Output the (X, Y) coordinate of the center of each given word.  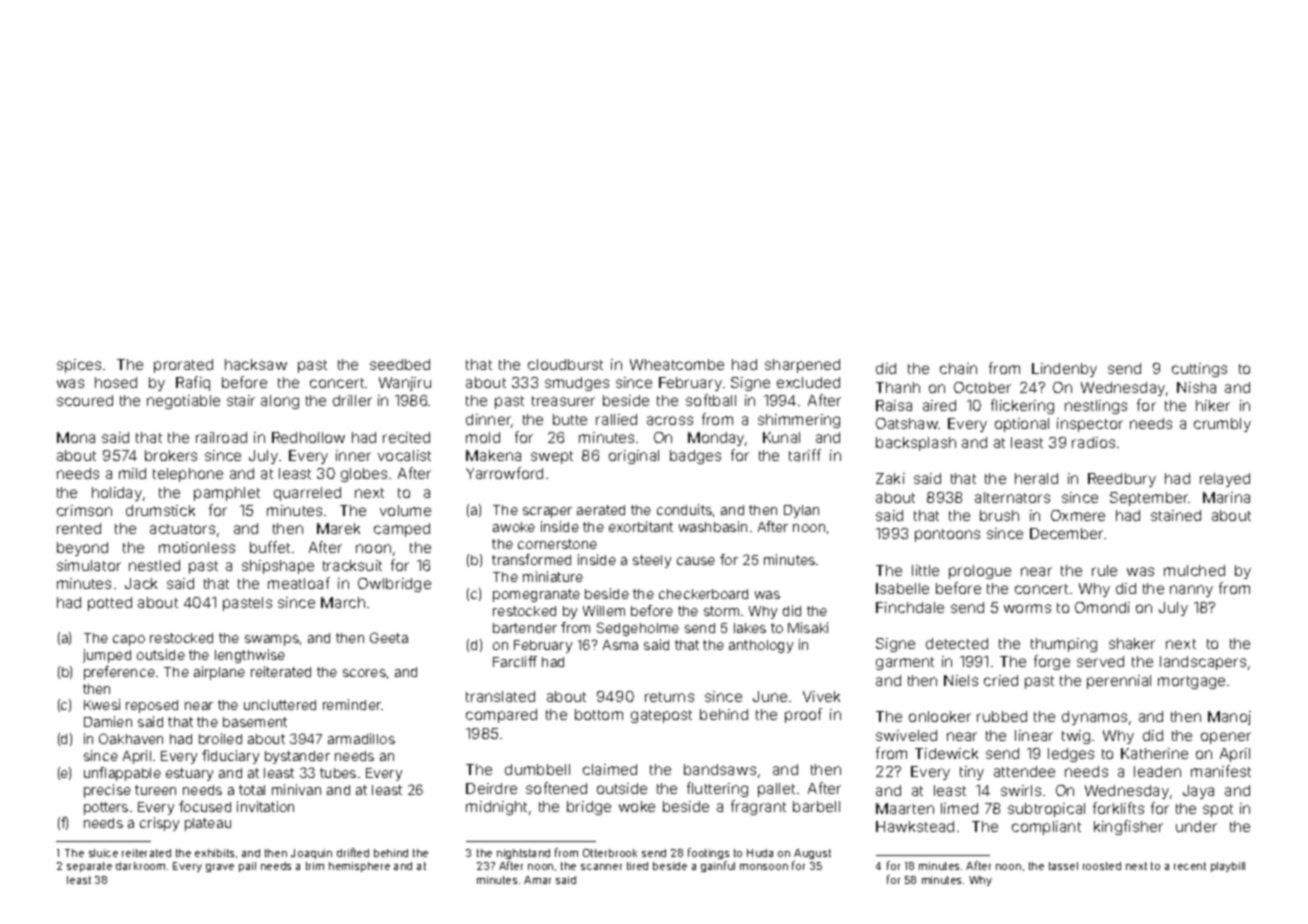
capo (129, 640)
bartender (525, 628)
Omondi (1102, 607)
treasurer (563, 401)
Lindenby (1064, 370)
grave (220, 868)
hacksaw (256, 364)
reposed (152, 706)
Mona (76, 437)
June (770, 696)
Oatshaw (907, 423)
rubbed (1002, 716)
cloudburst (565, 364)
